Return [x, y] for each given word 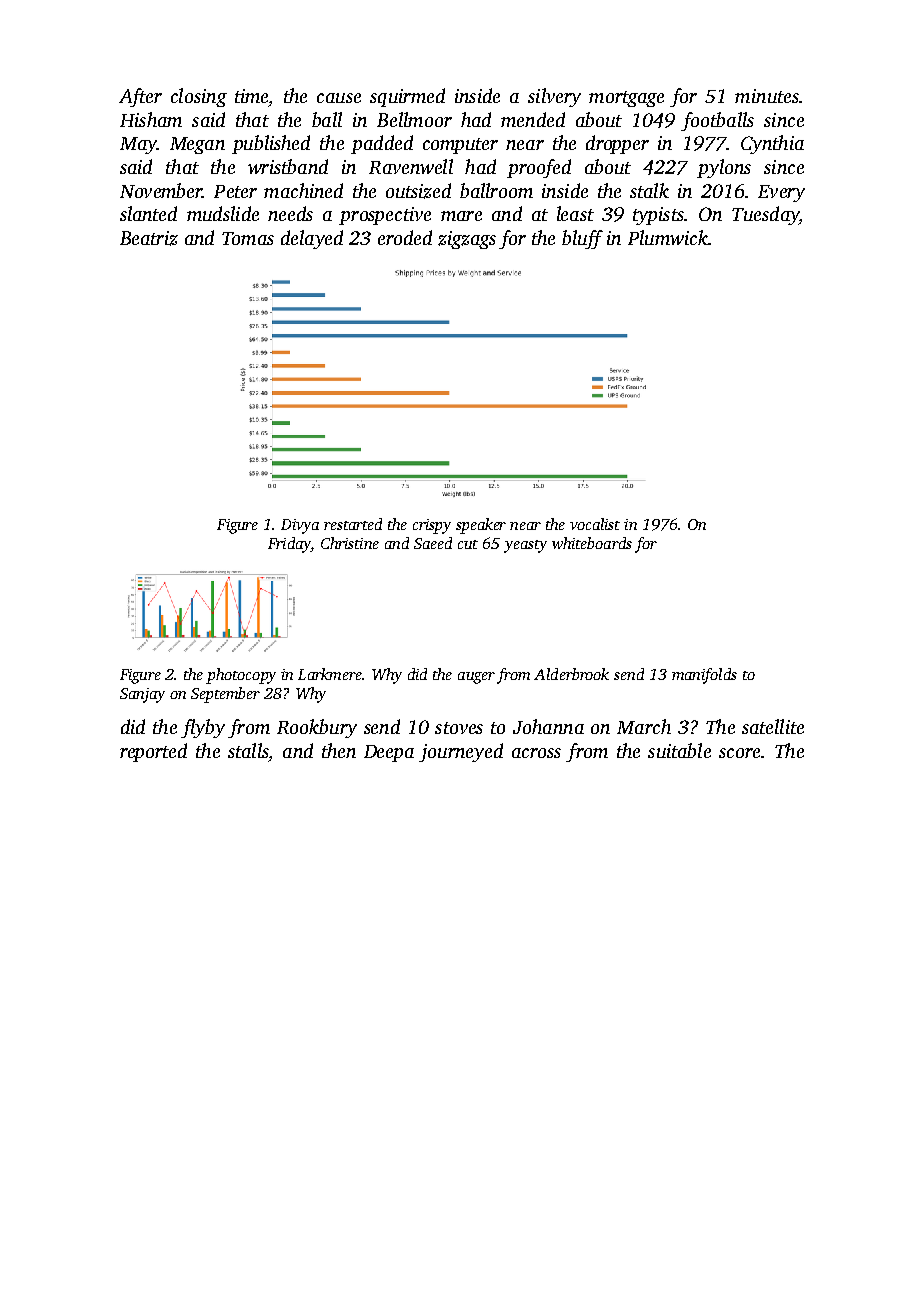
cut [468, 544]
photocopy [241, 676]
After [140, 97]
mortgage [626, 99]
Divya [300, 526]
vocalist [595, 524]
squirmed [407, 97]
